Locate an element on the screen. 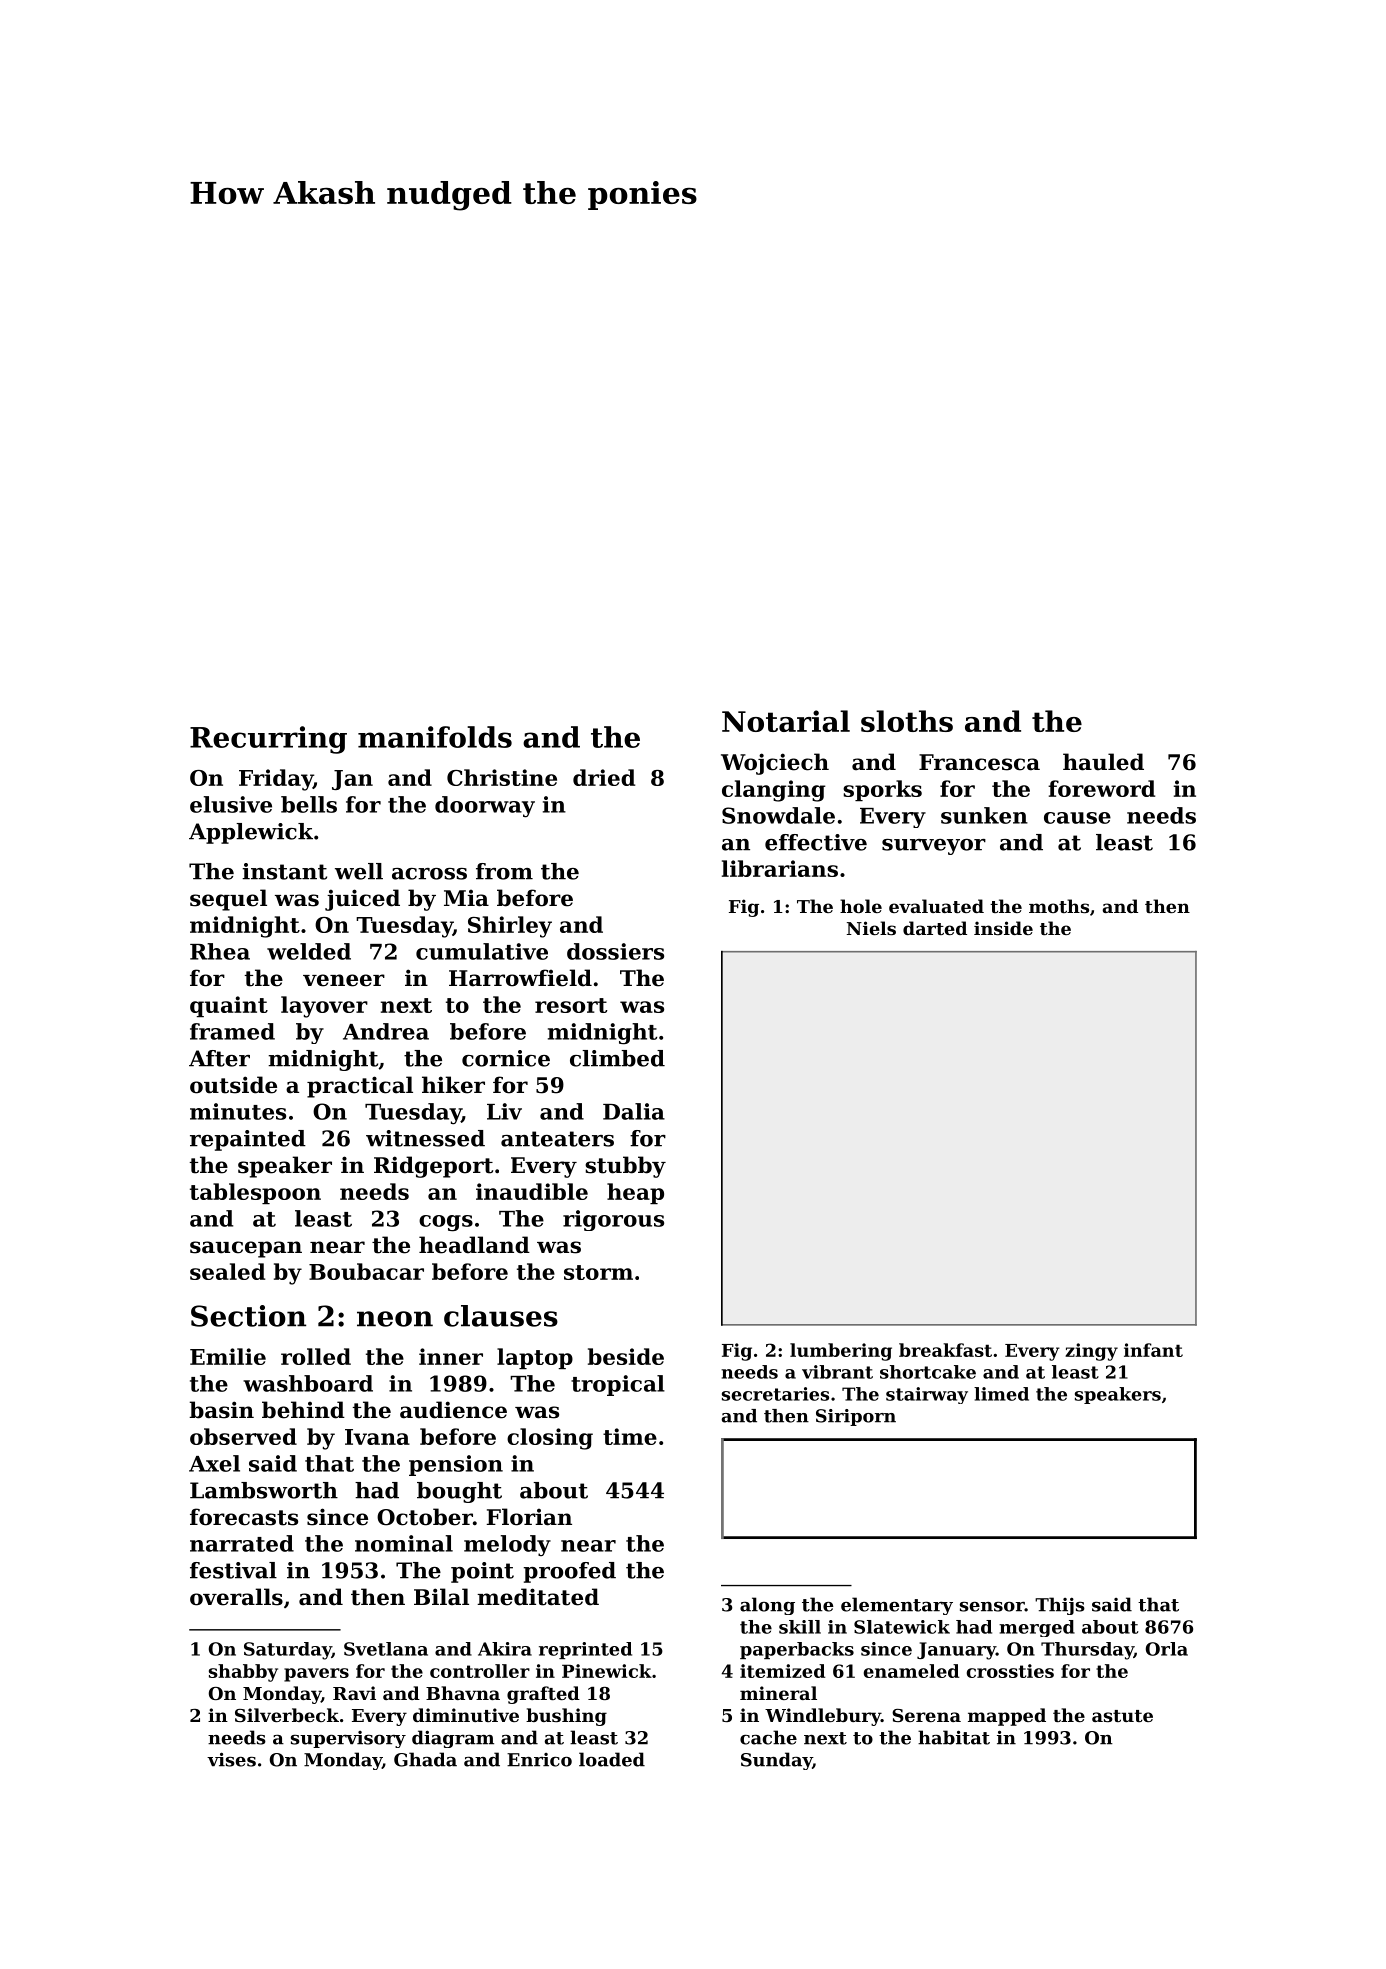 The height and width of the screenshot is (1969, 1386). lumbering is located at coordinates (841, 1352).
